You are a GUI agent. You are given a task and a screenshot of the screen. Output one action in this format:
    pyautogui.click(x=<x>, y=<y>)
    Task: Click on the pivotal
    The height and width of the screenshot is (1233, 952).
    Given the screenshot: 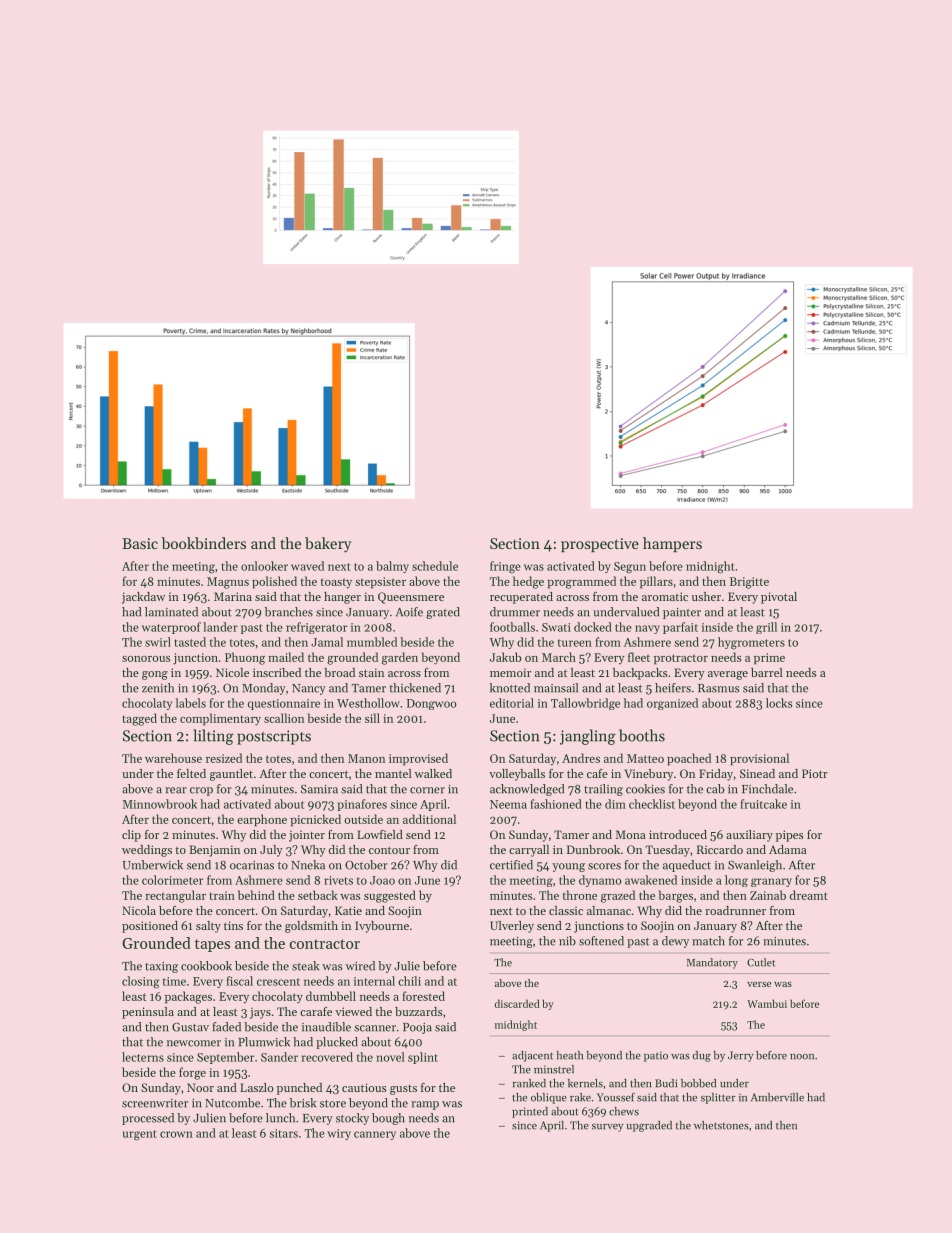 What is the action you would take?
    pyautogui.click(x=779, y=598)
